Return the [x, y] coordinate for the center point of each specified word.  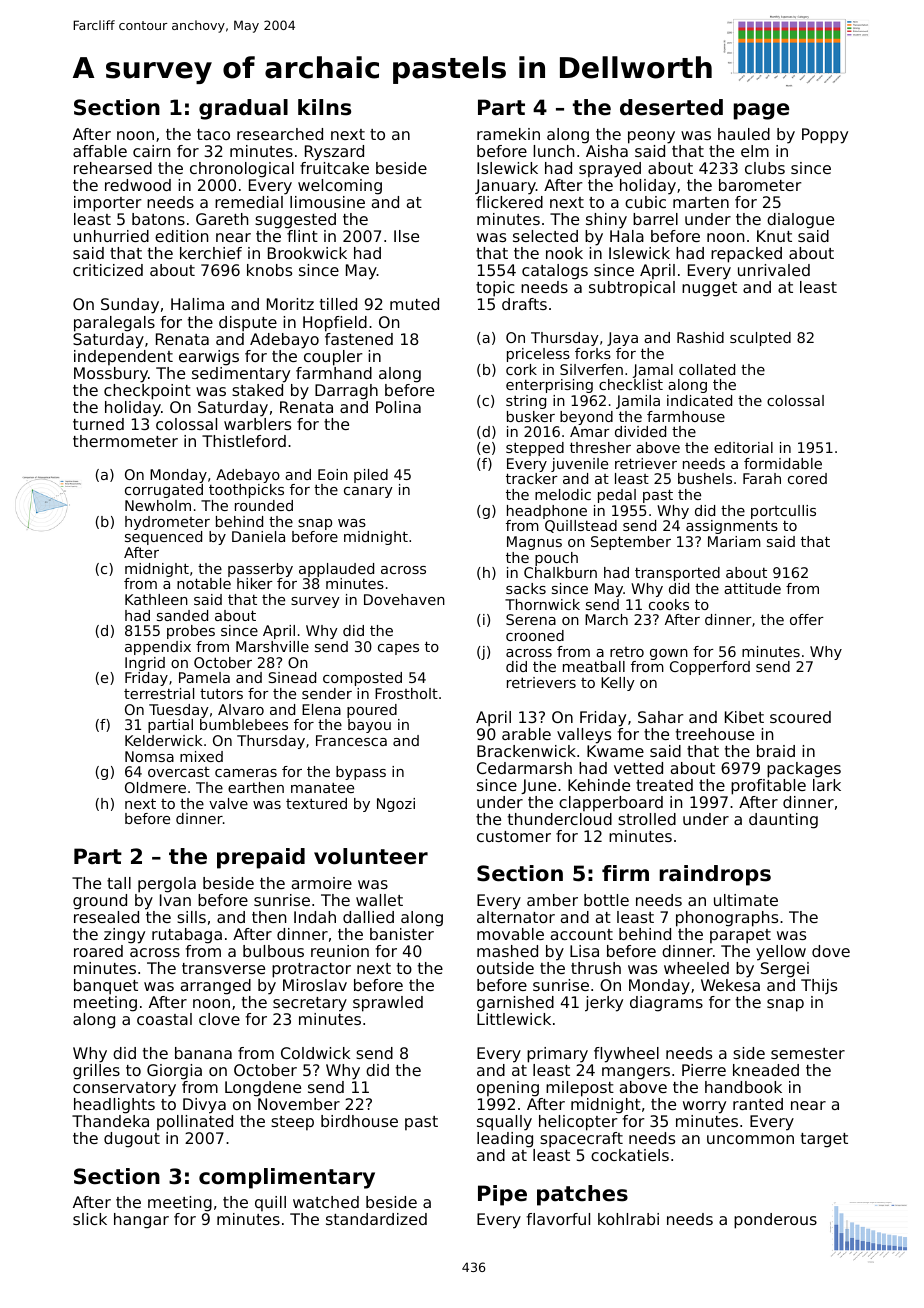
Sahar [661, 717]
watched [326, 1202]
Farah [762, 478]
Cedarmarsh [524, 768]
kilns [324, 107]
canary [368, 492]
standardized [376, 1219]
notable [204, 583]
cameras [246, 773]
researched [280, 134]
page [761, 111]
